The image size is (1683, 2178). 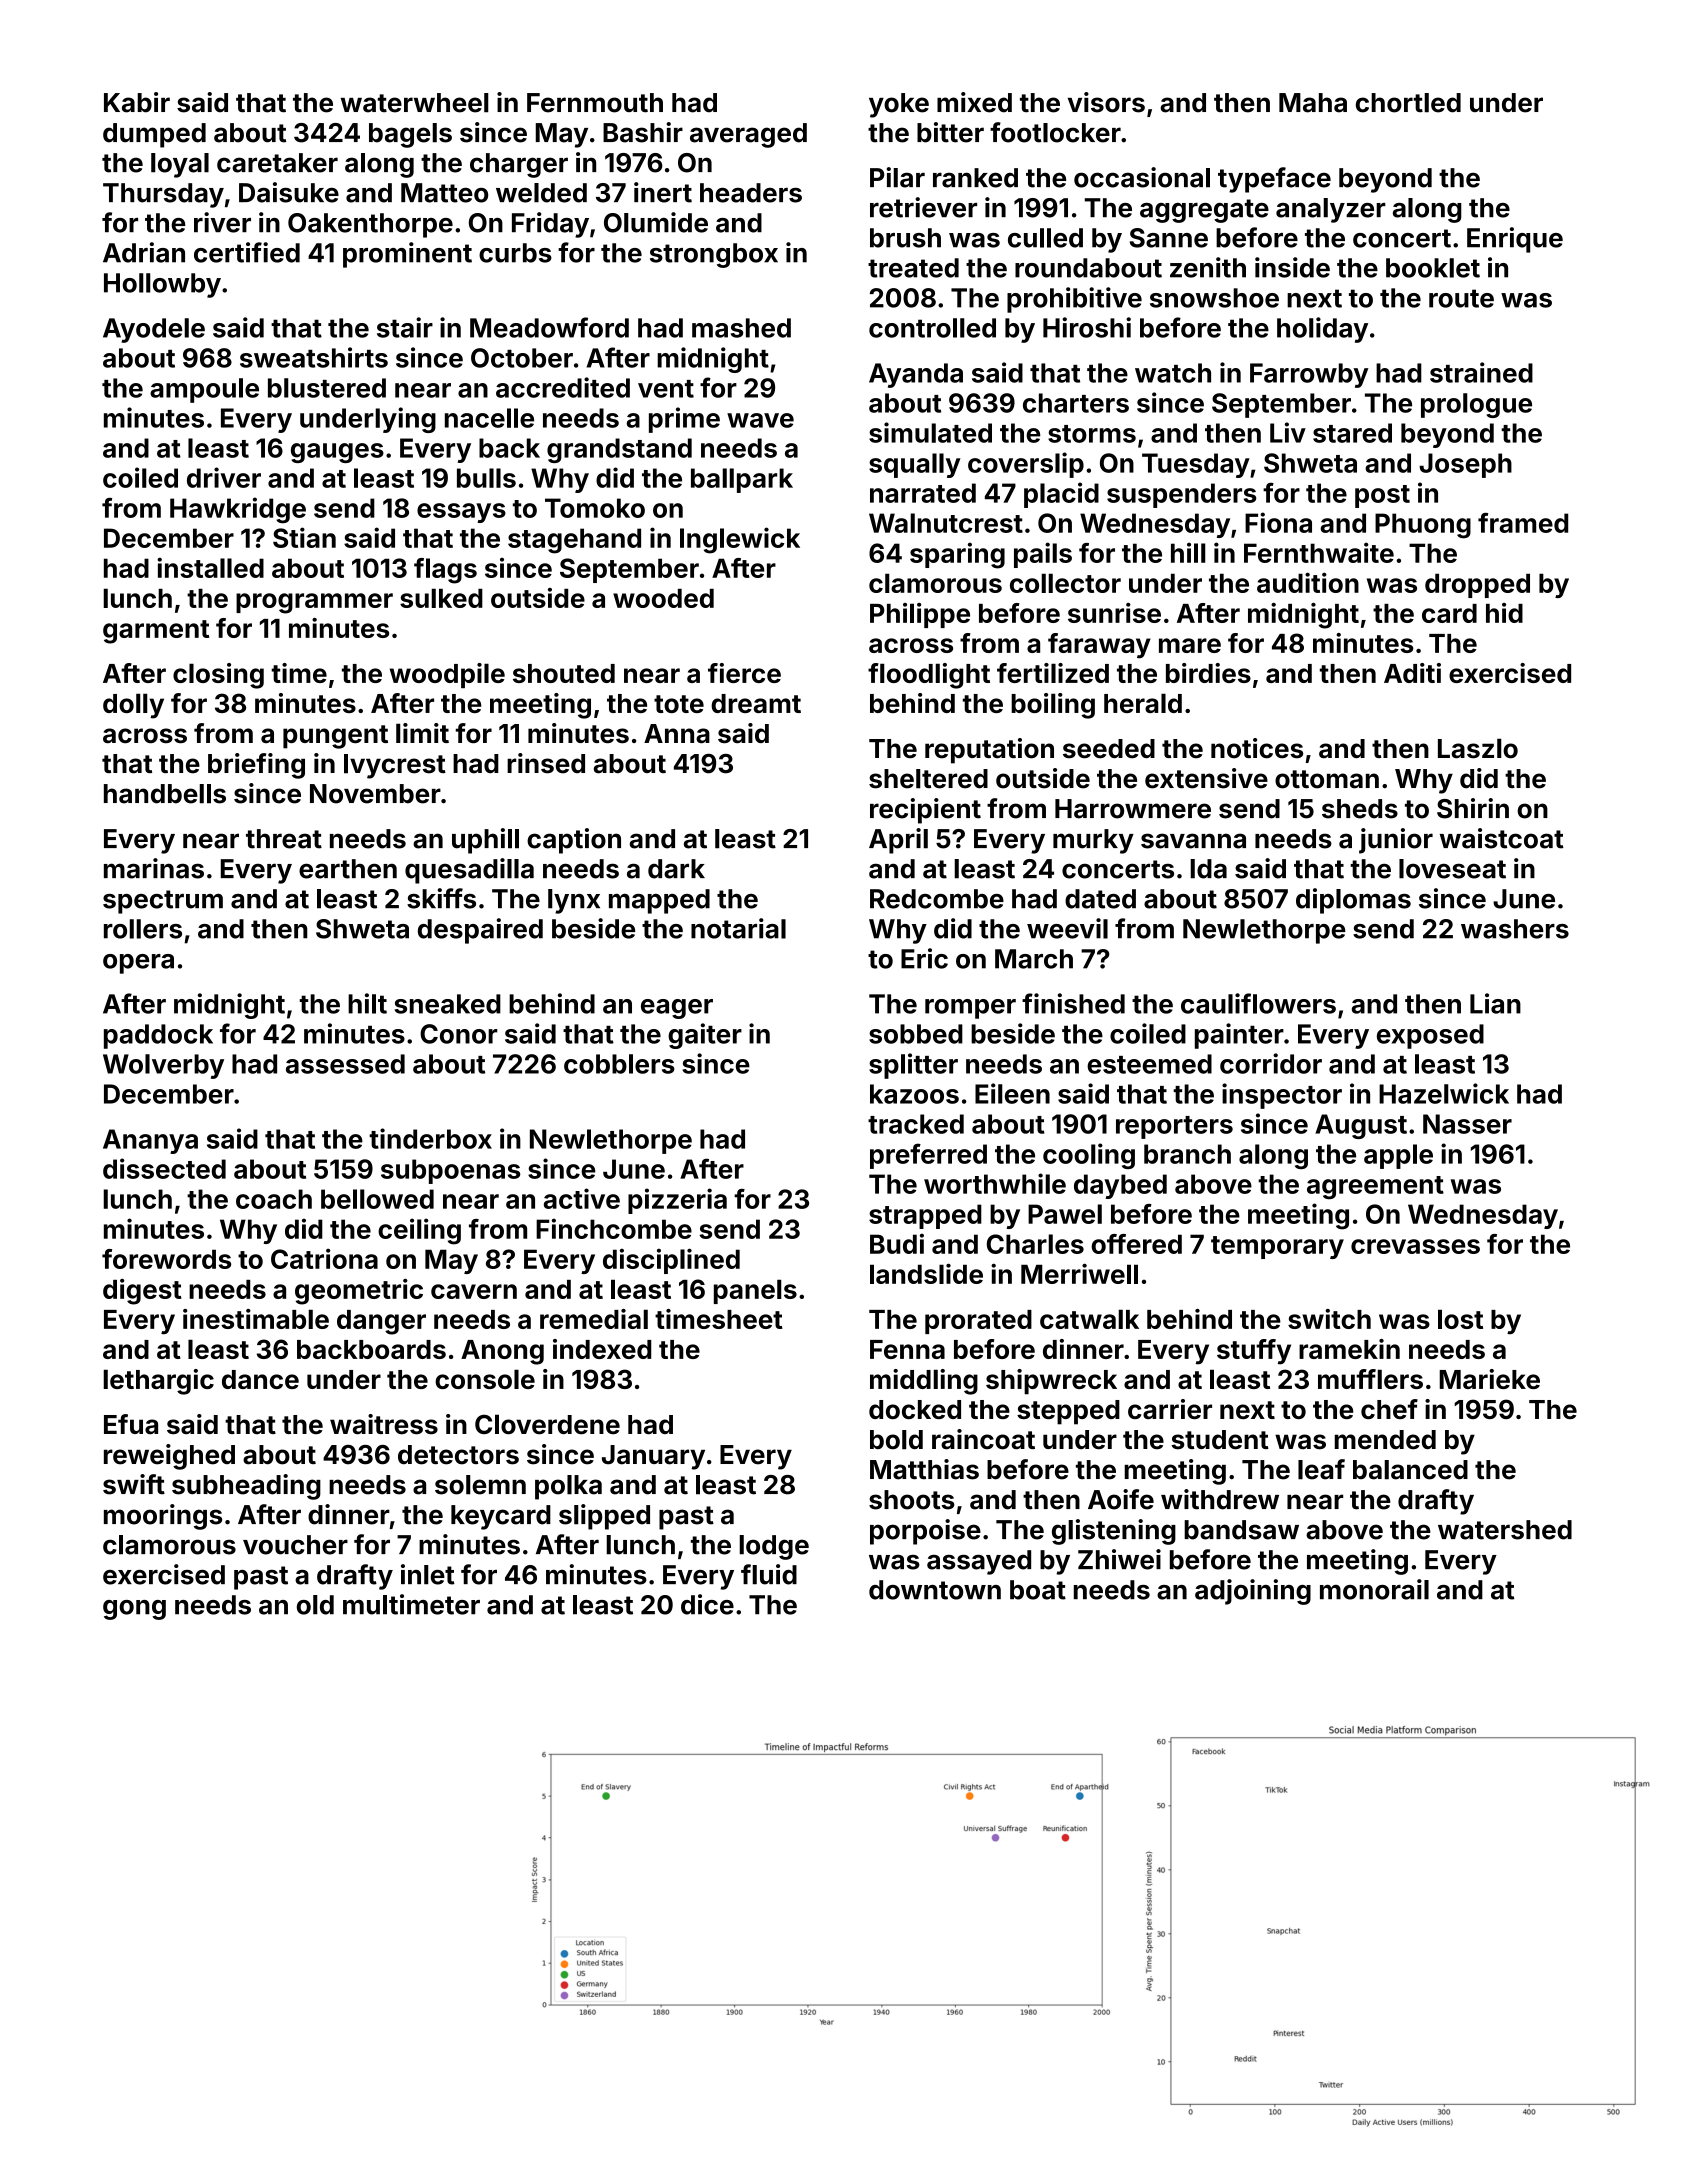 What do you see at coordinates (134, 1610) in the image?
I see `gong` at bounding box center [134, 1610].
